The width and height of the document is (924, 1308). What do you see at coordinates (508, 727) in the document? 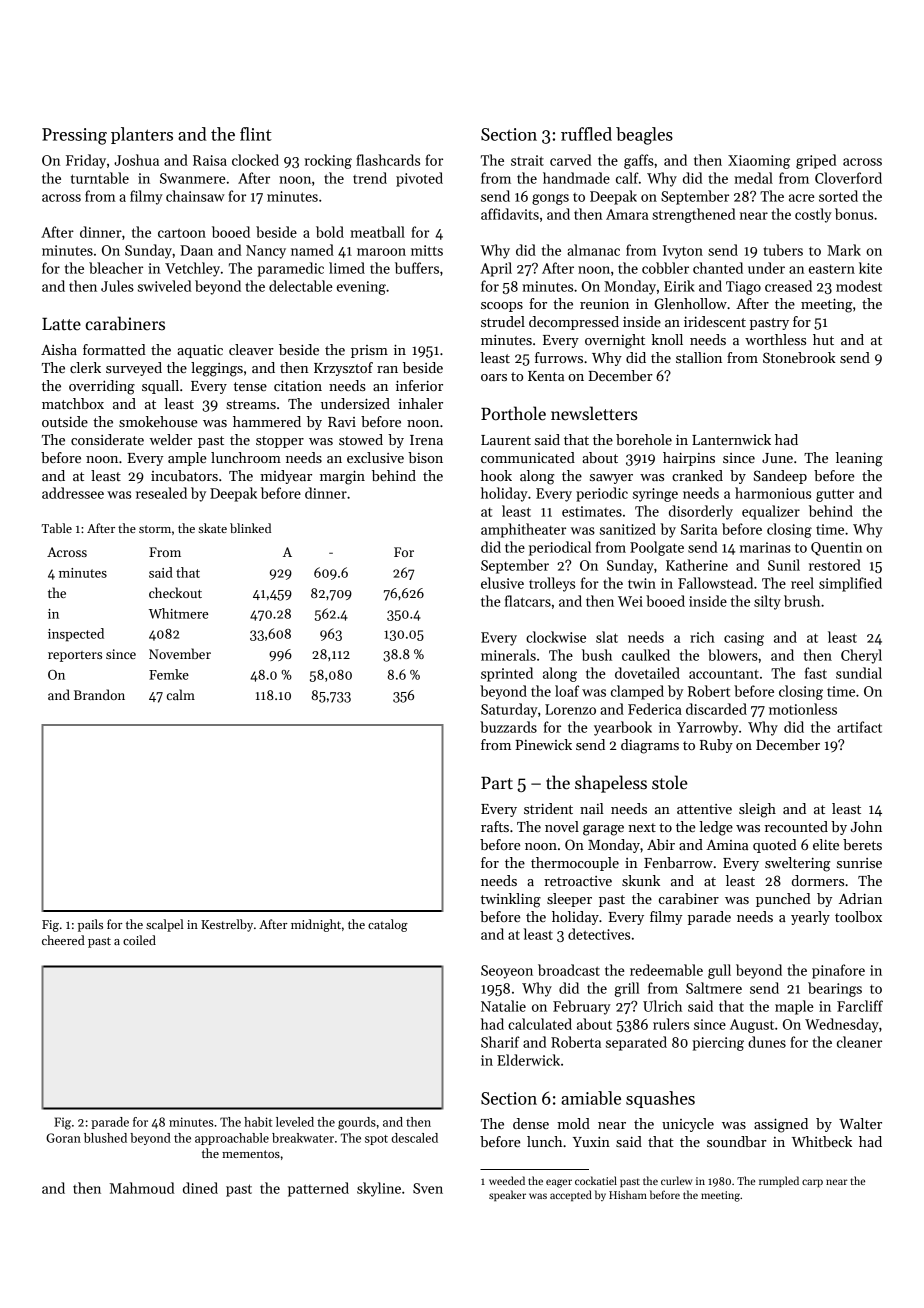
I see `buzzards` at bounding box center [508, 727].
